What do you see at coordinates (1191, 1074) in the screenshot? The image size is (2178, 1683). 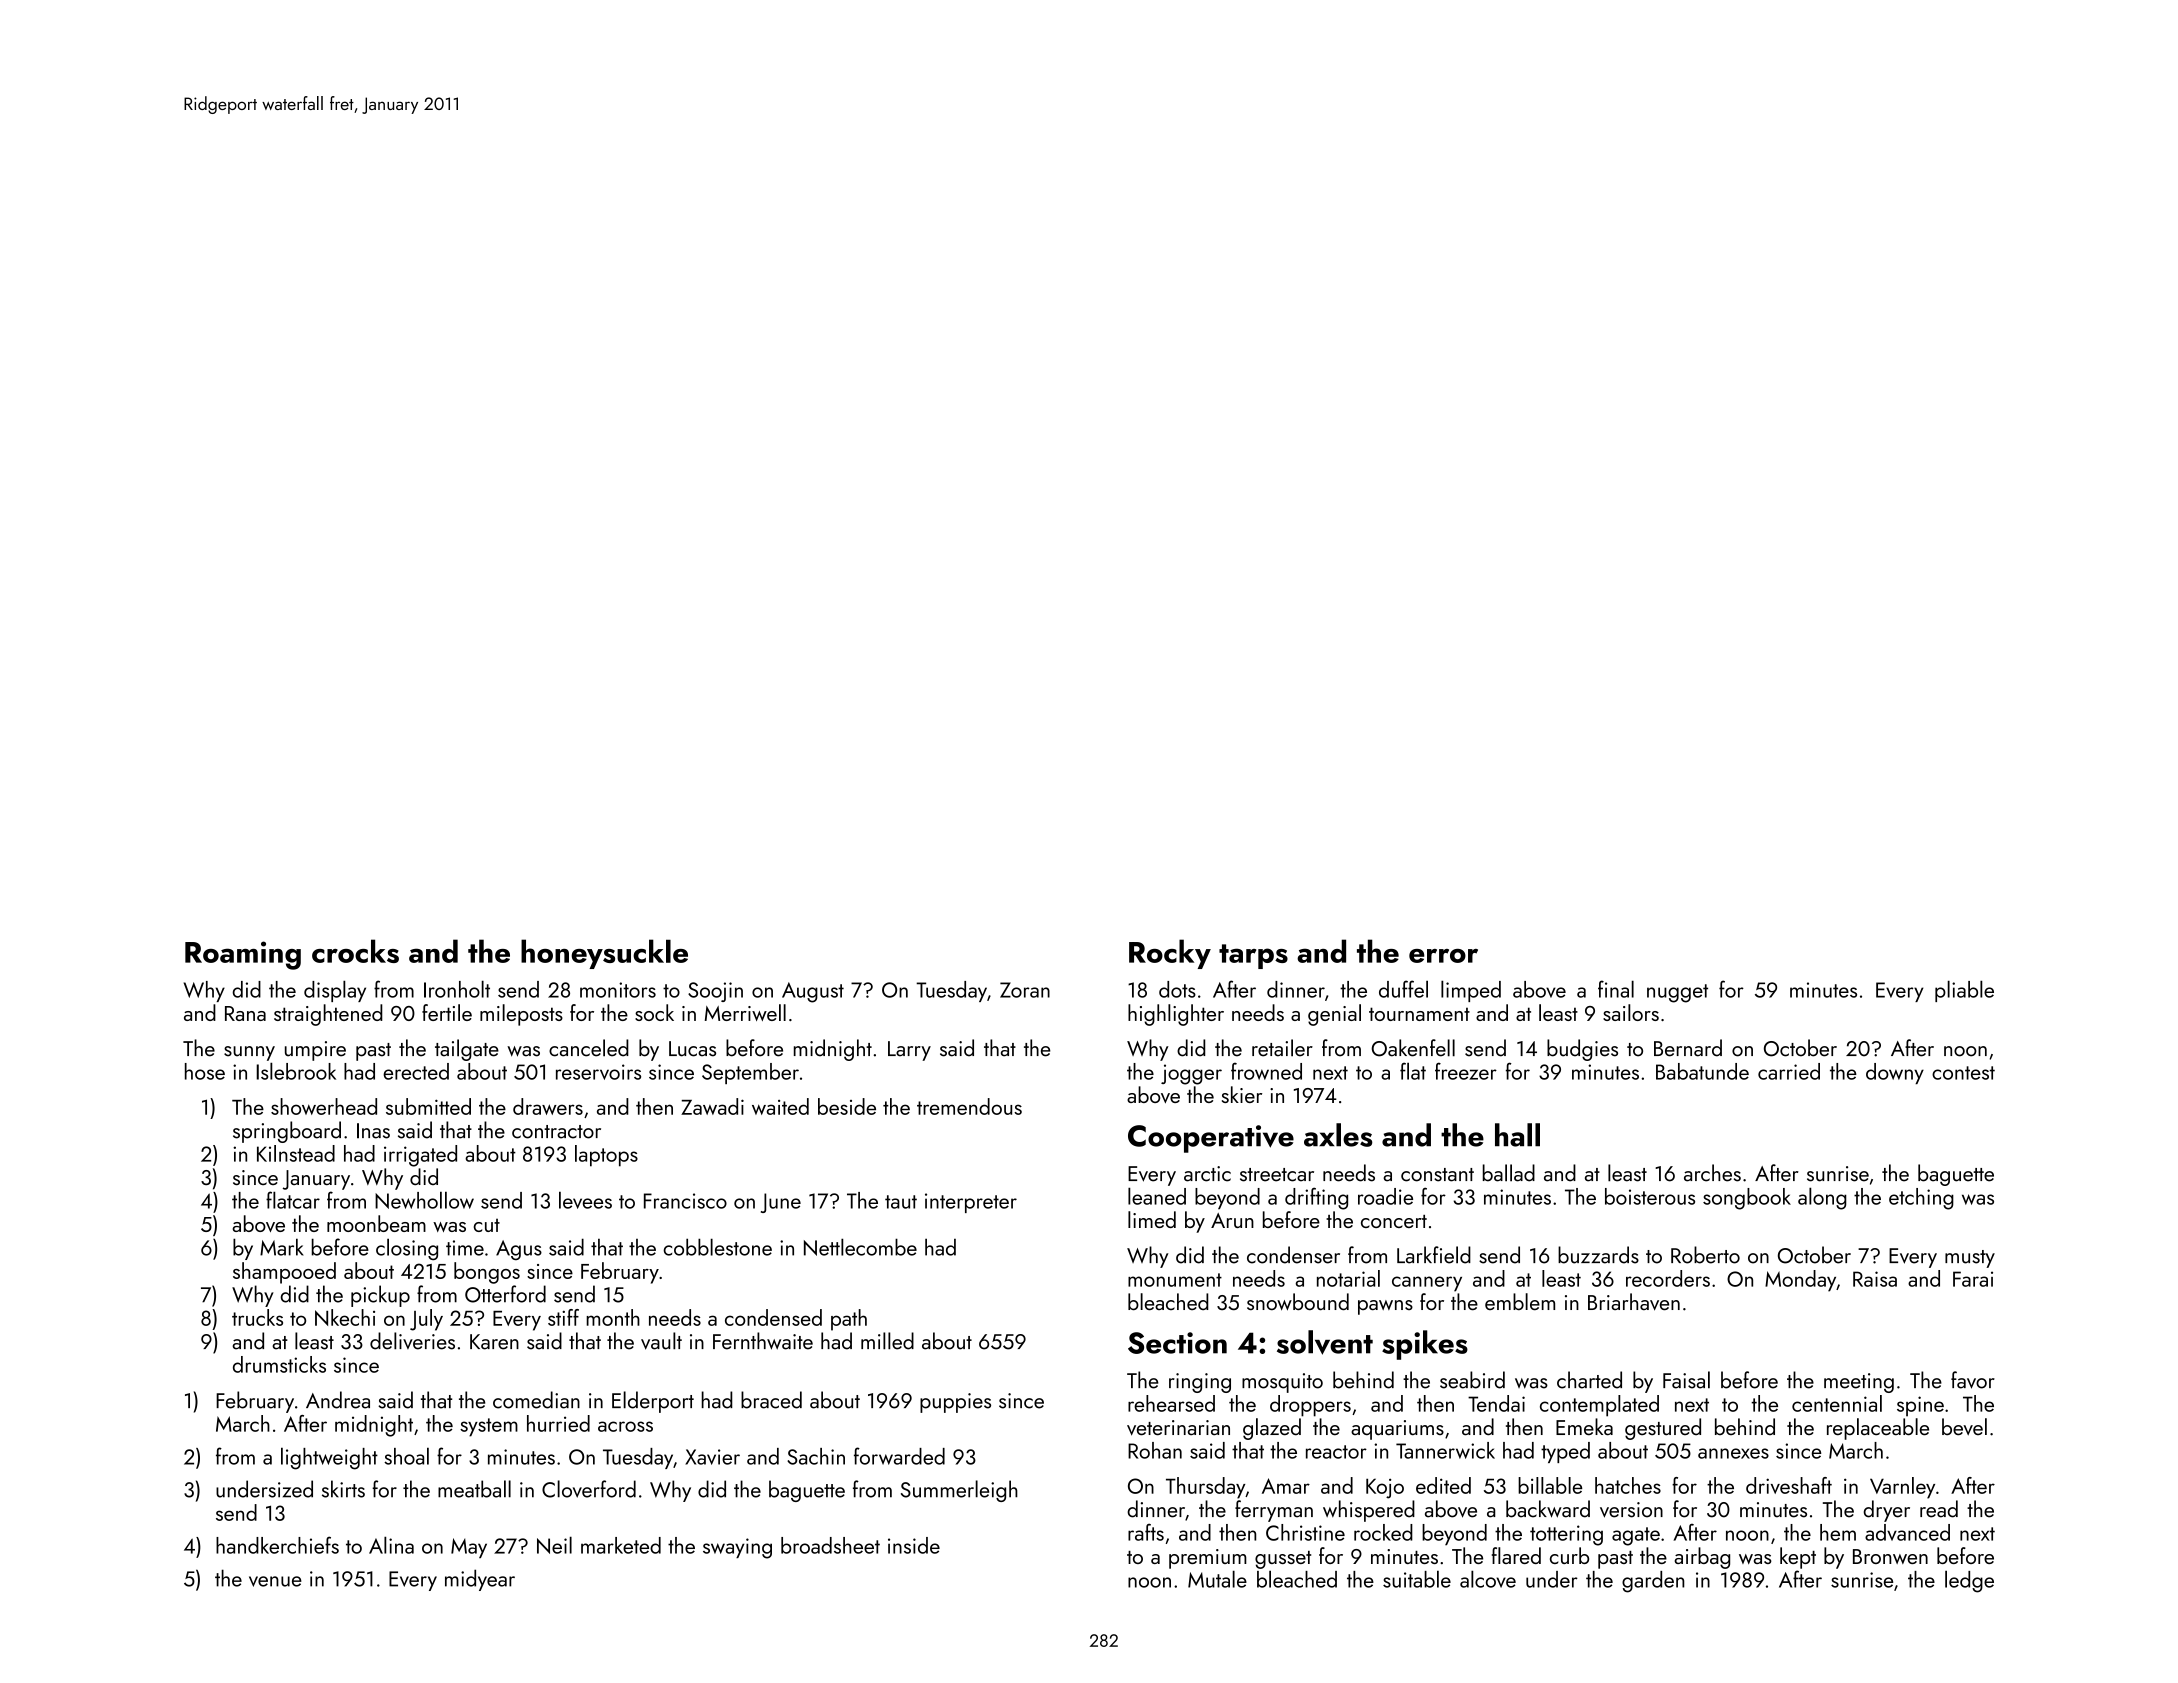 I see `jogger` at bounding box center [1191, 1074].
